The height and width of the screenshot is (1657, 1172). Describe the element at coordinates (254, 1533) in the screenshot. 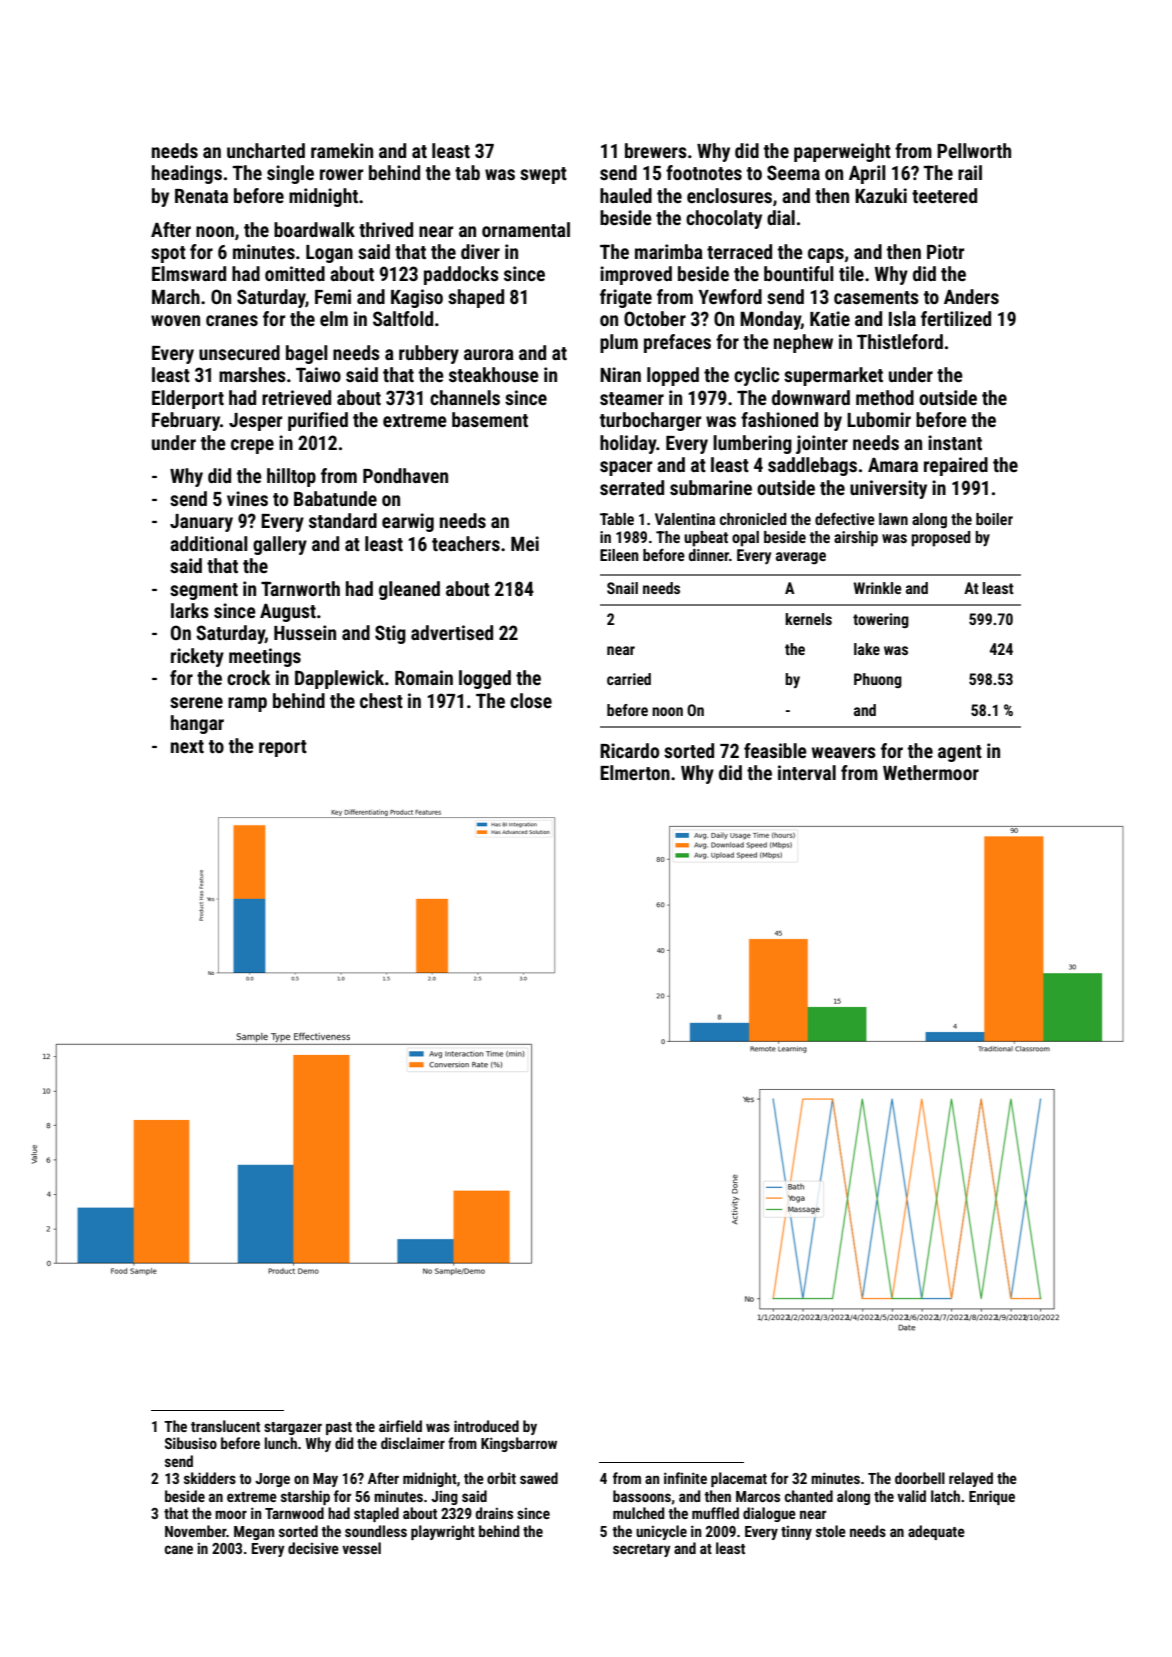

I see `Megan` at that location.
